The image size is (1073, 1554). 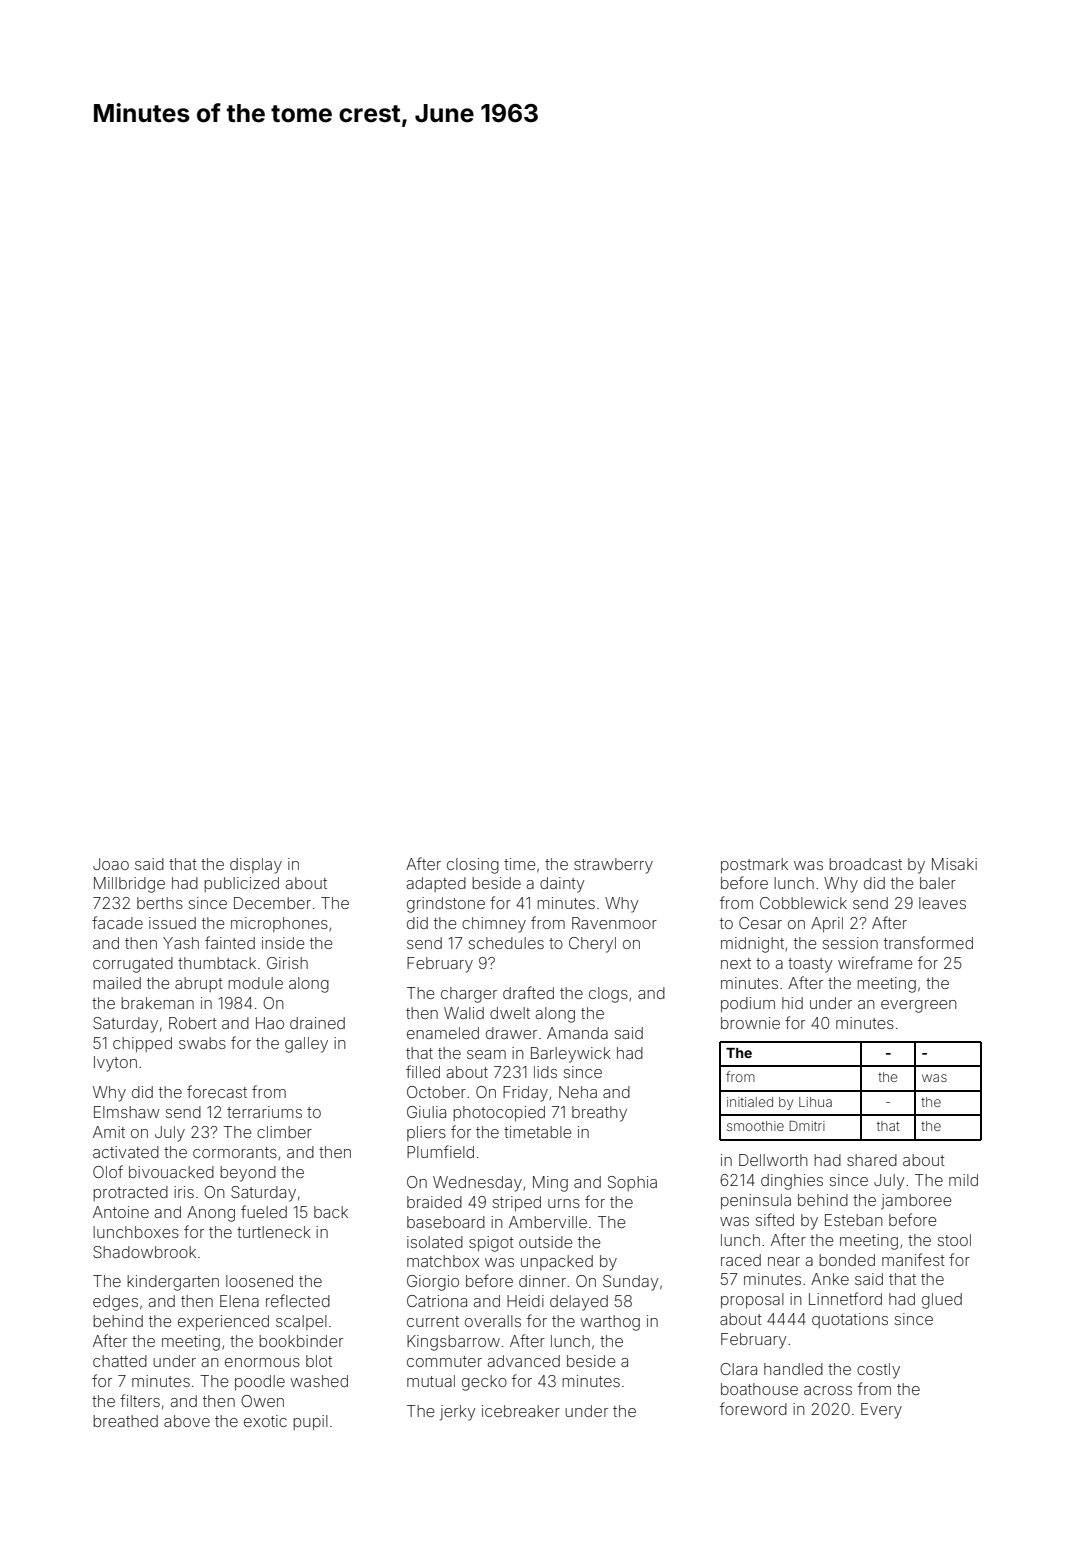 I want to click on beyond, so click(x=248, y=1174).
